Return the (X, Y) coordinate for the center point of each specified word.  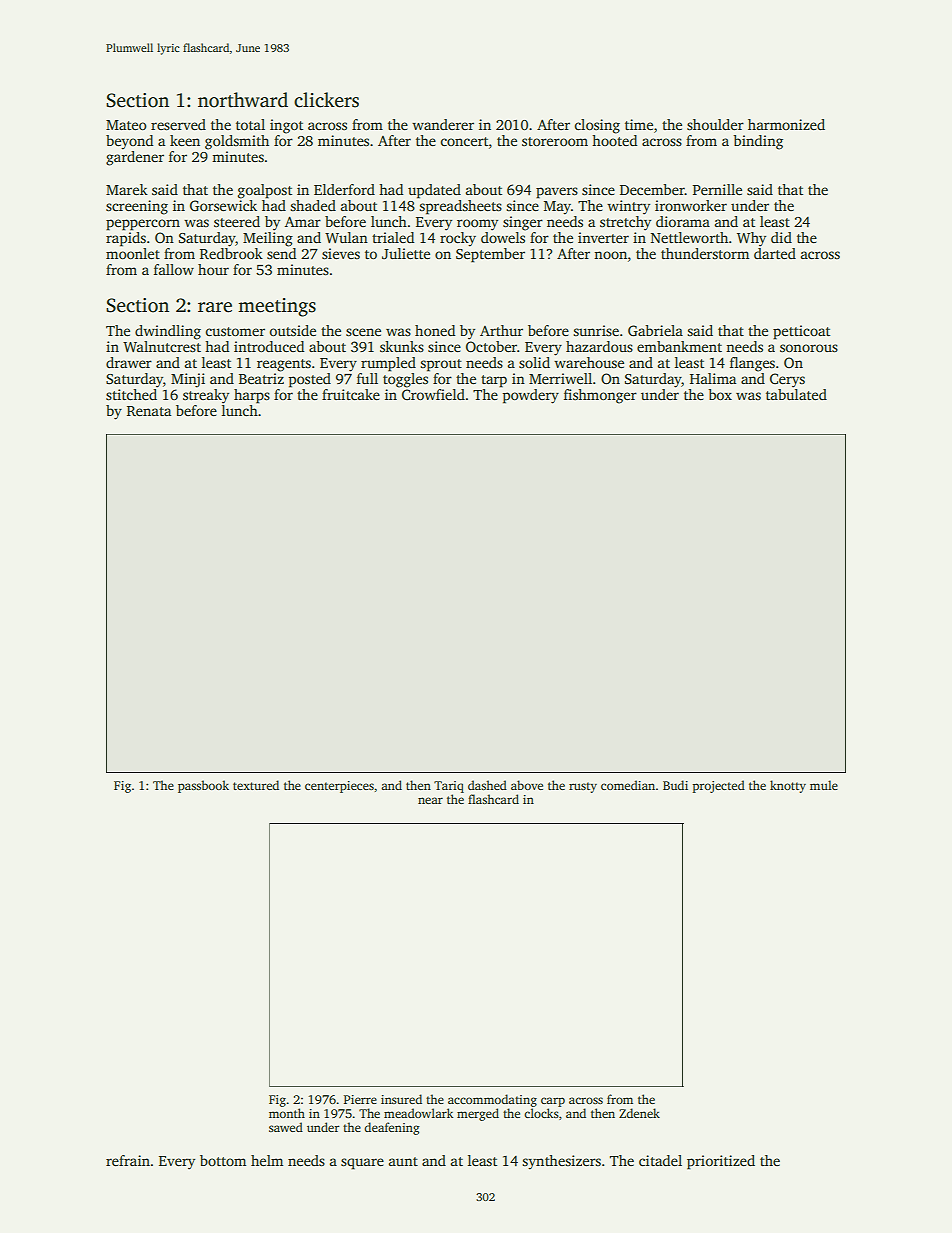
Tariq (449, 787)
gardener (135, 158)
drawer (129, 362)
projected (719, 786)
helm (267, 1160)
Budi (675, 785)
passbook (203, 786)
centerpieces (339, 787)
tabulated (796, 394)
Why (751, 239)
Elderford (344, 189)
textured (256, 785)
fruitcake (351, 394)
